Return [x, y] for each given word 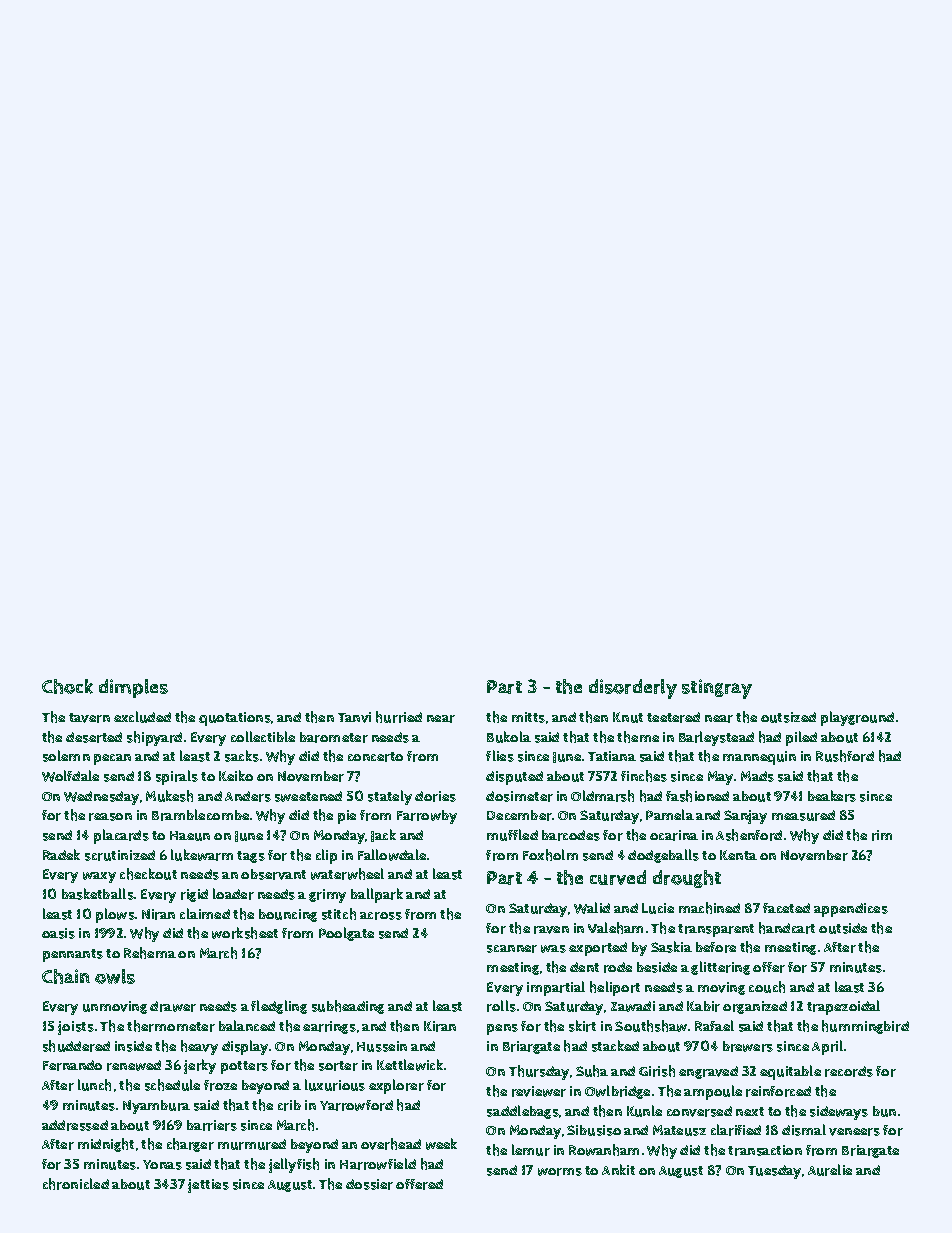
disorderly [633, 689]
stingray [717, 689]
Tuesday [774, 1172]
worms [560, 1172]
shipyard [154, 738]
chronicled [76, 1184]
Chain [66, 976]
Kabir [703, 1006]
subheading [348, 1007]
